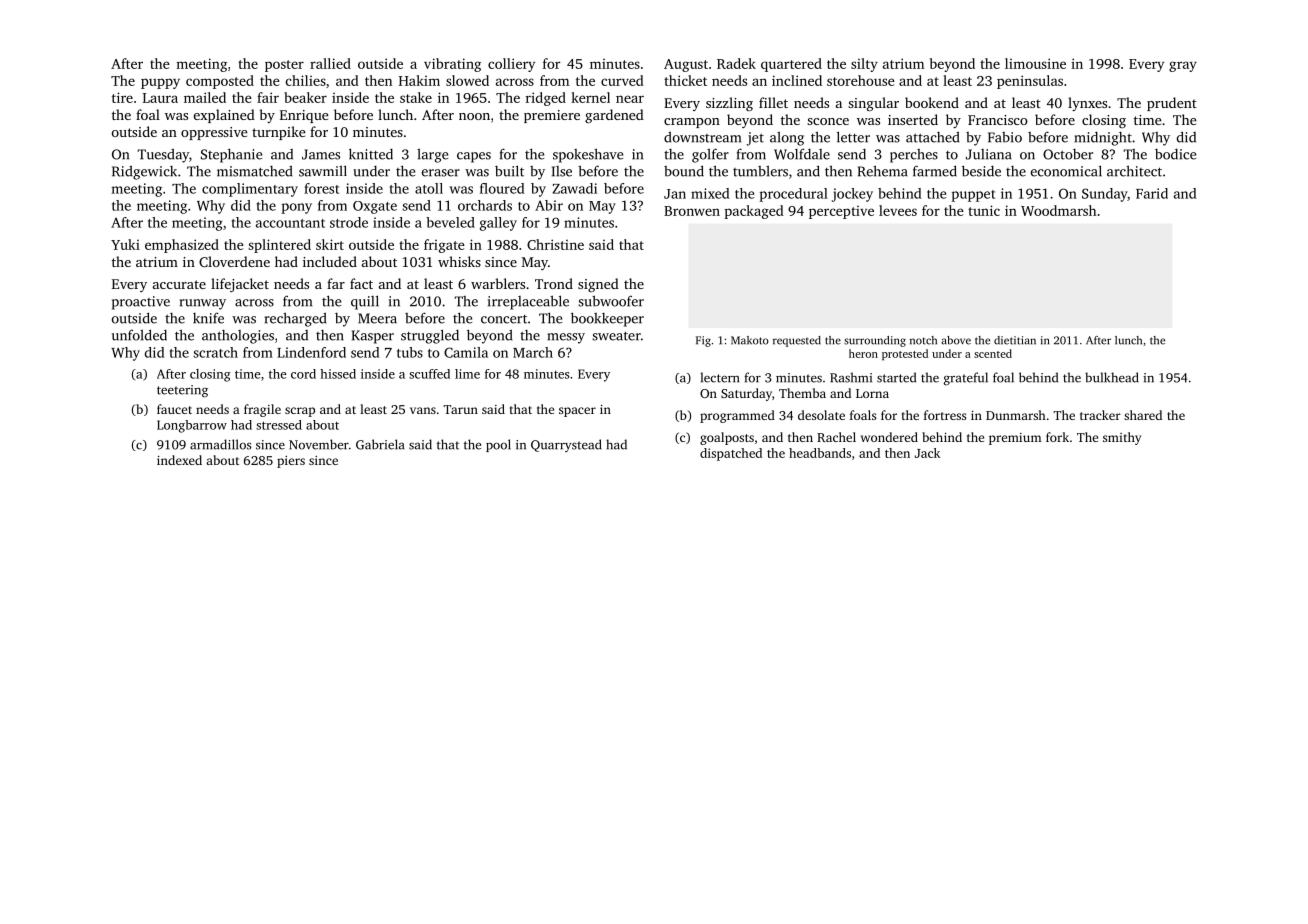  I want to click on indexed, so click(179, 460).
